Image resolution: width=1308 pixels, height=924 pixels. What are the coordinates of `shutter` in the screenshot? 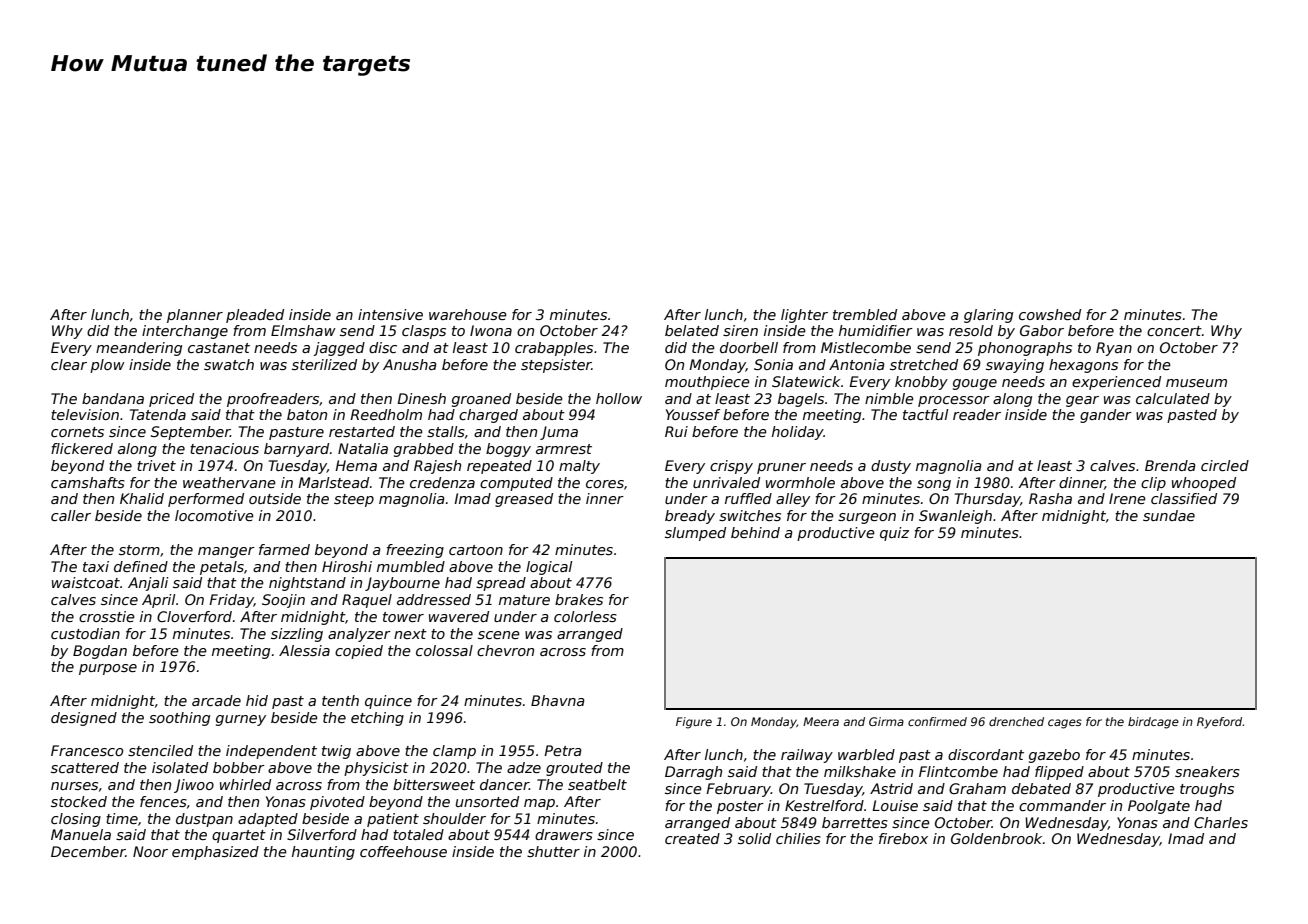 It's located at (553, 851).
